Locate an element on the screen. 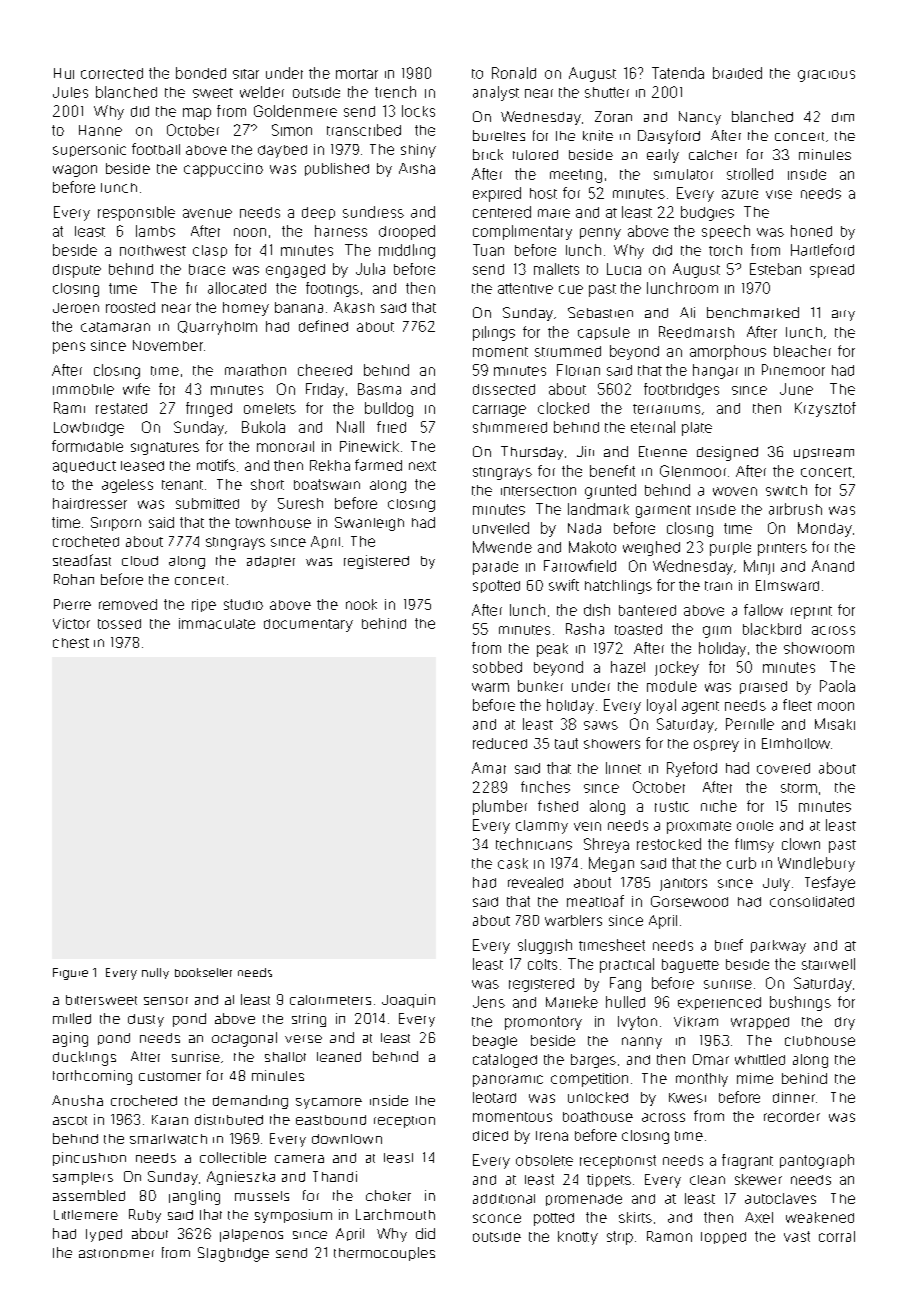  submitted is located at coordinates (207, 503).
